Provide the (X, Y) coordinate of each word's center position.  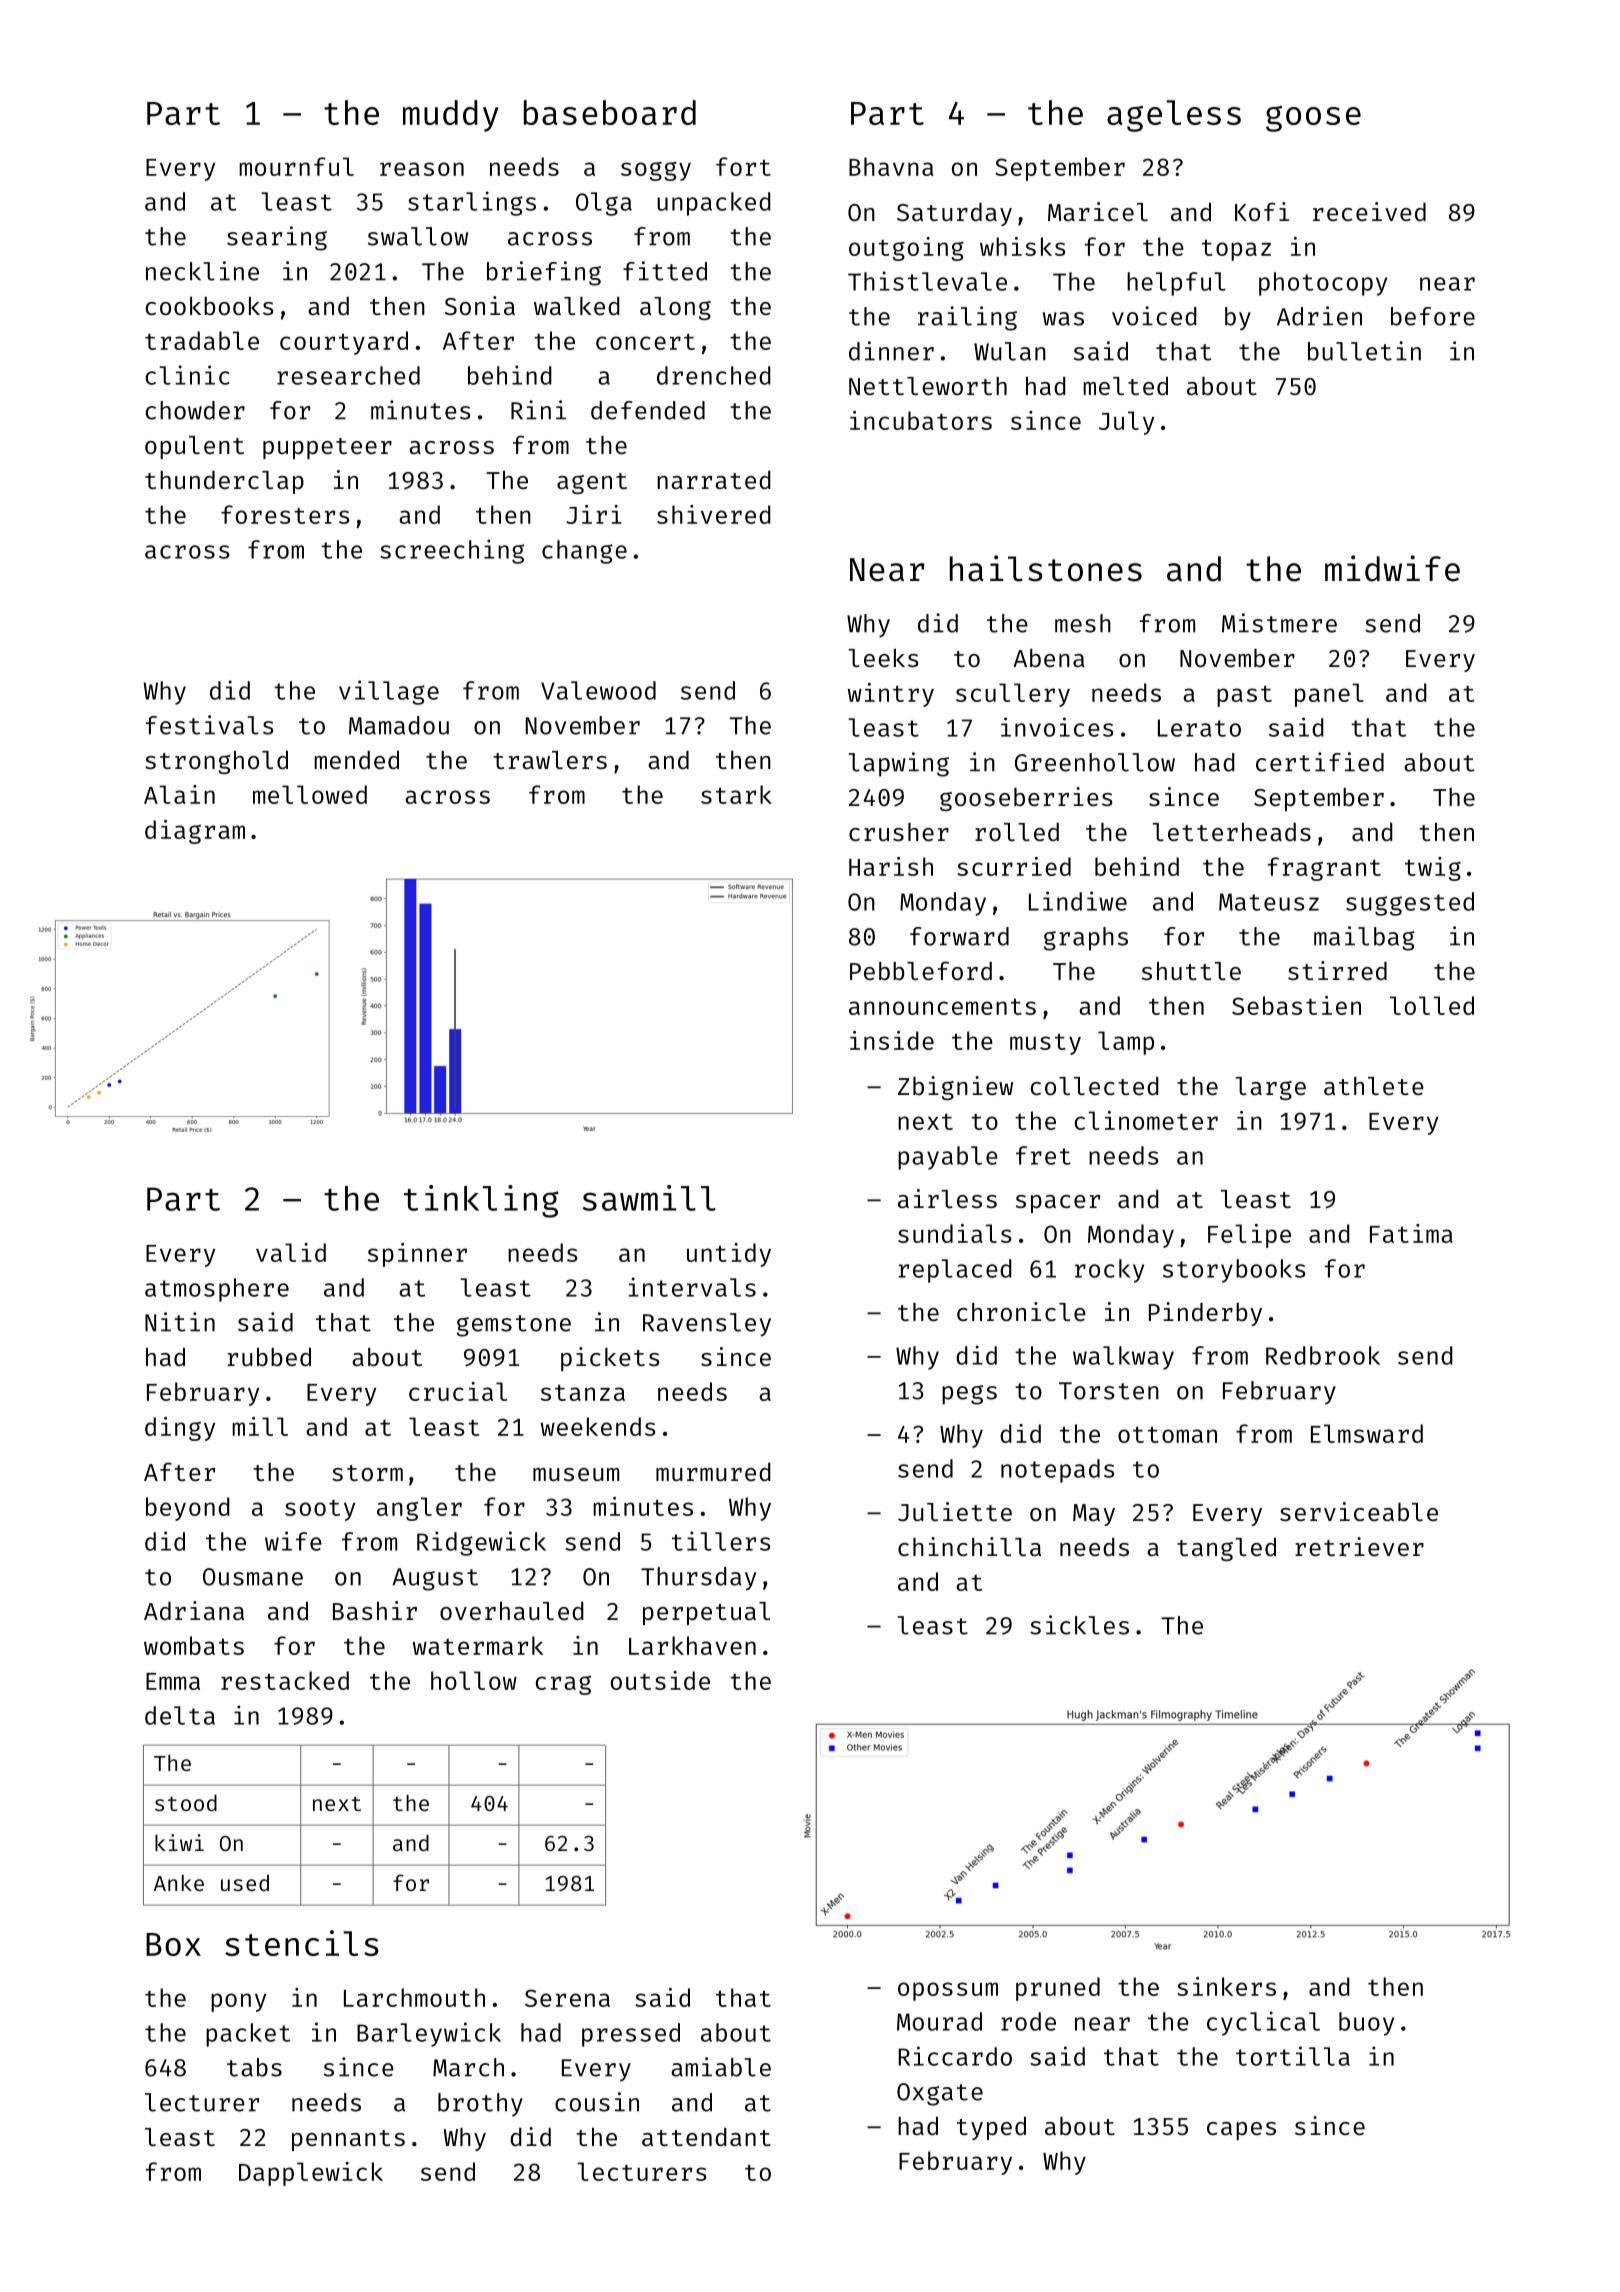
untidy (729, 1255)
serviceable (1359, 1511)
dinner (891, 351)
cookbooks (210, 305)
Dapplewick (311, 2174)
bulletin (1364, 351)
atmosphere (217, 1290)
